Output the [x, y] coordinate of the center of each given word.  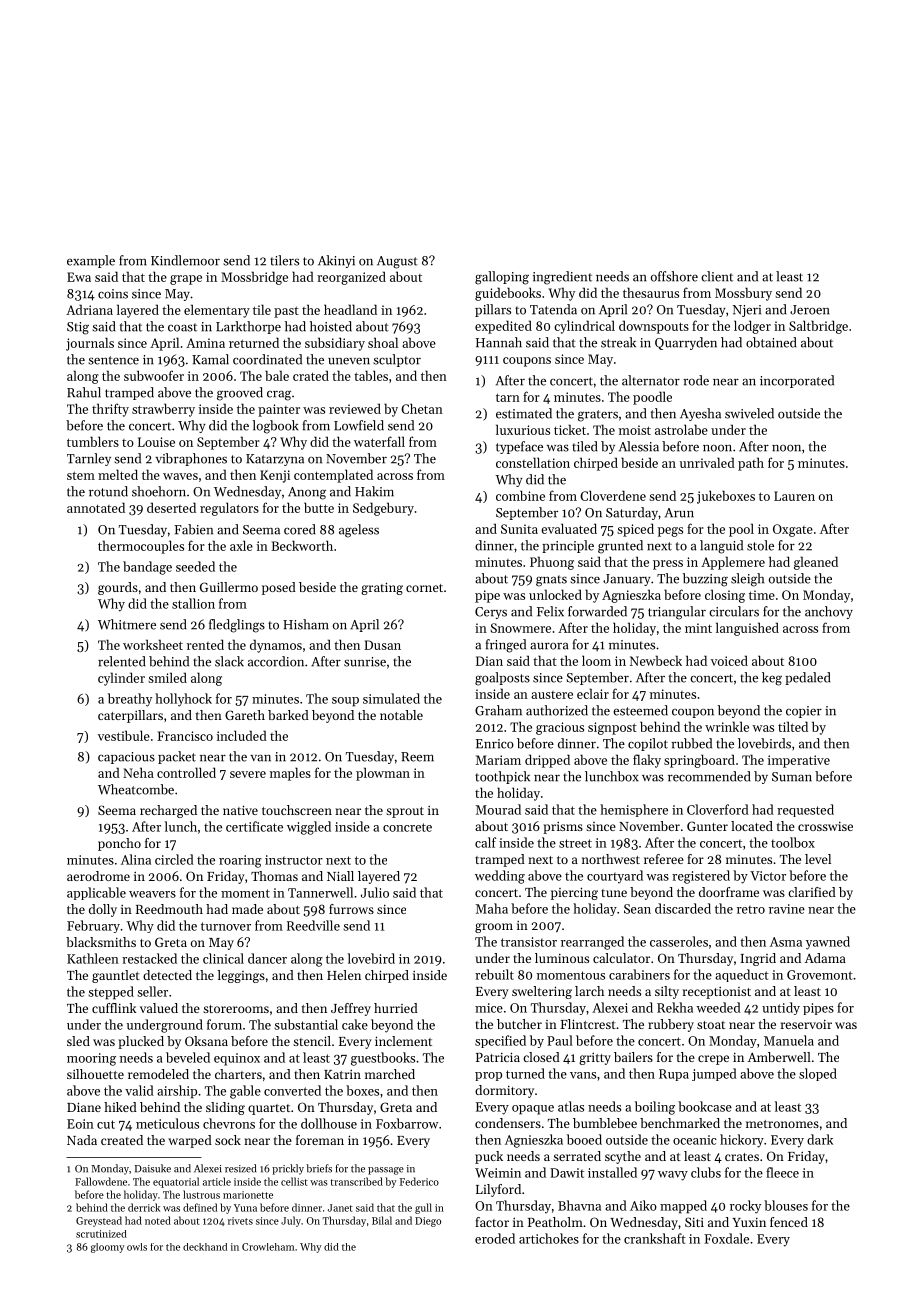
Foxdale [726, 1238]
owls [137, 1247]
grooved [240, 394]
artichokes [549, 1238]
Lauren [794, 496]
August [397, 262]
